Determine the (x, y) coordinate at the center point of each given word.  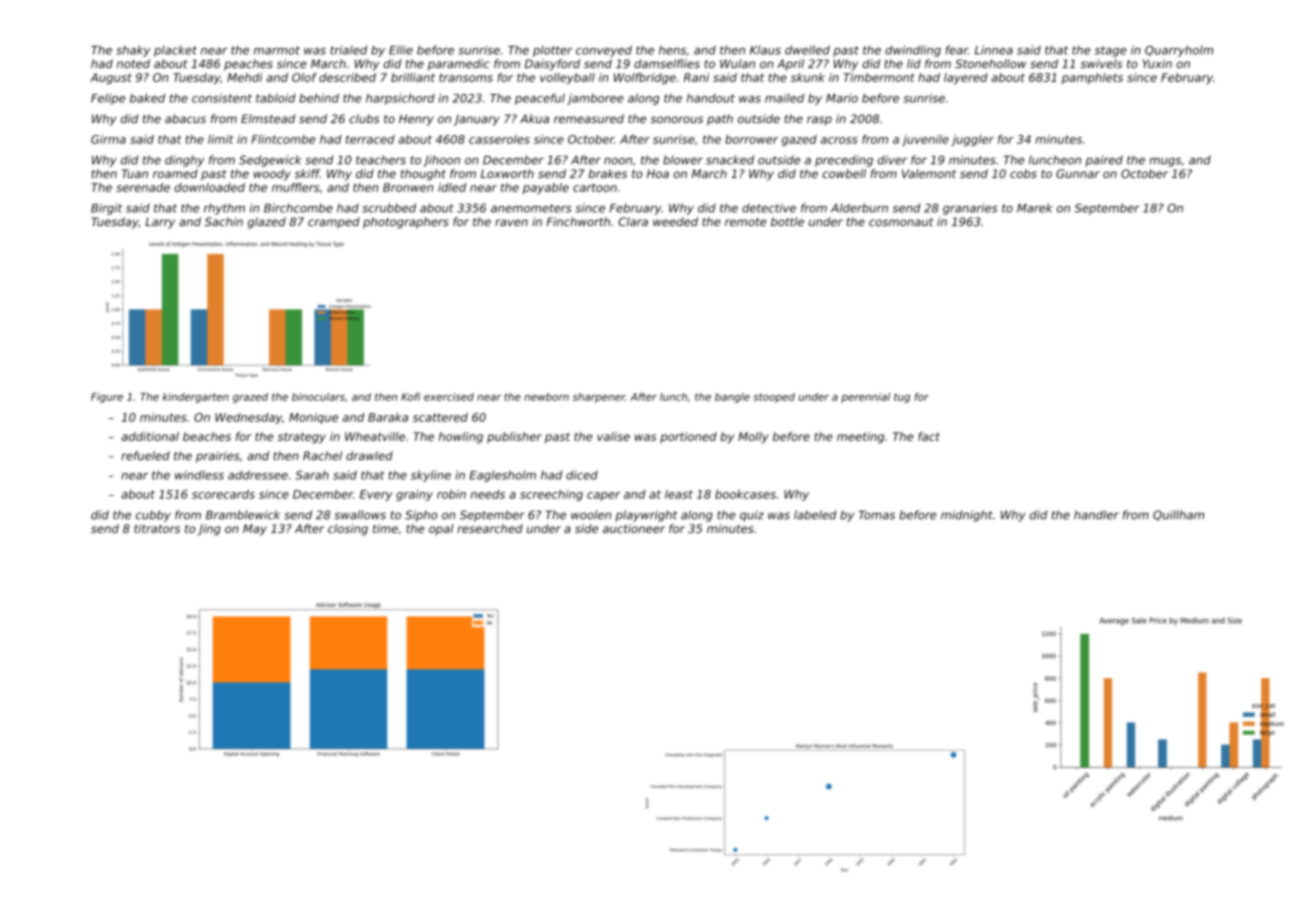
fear (957, 50)
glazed (267, 223)
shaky (133, 51)
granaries (970, 209)
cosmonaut (901, 222)
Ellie (401, 50)
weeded (675, 221)
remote (745, 222)
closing (348, 530)
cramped (334, 223)
